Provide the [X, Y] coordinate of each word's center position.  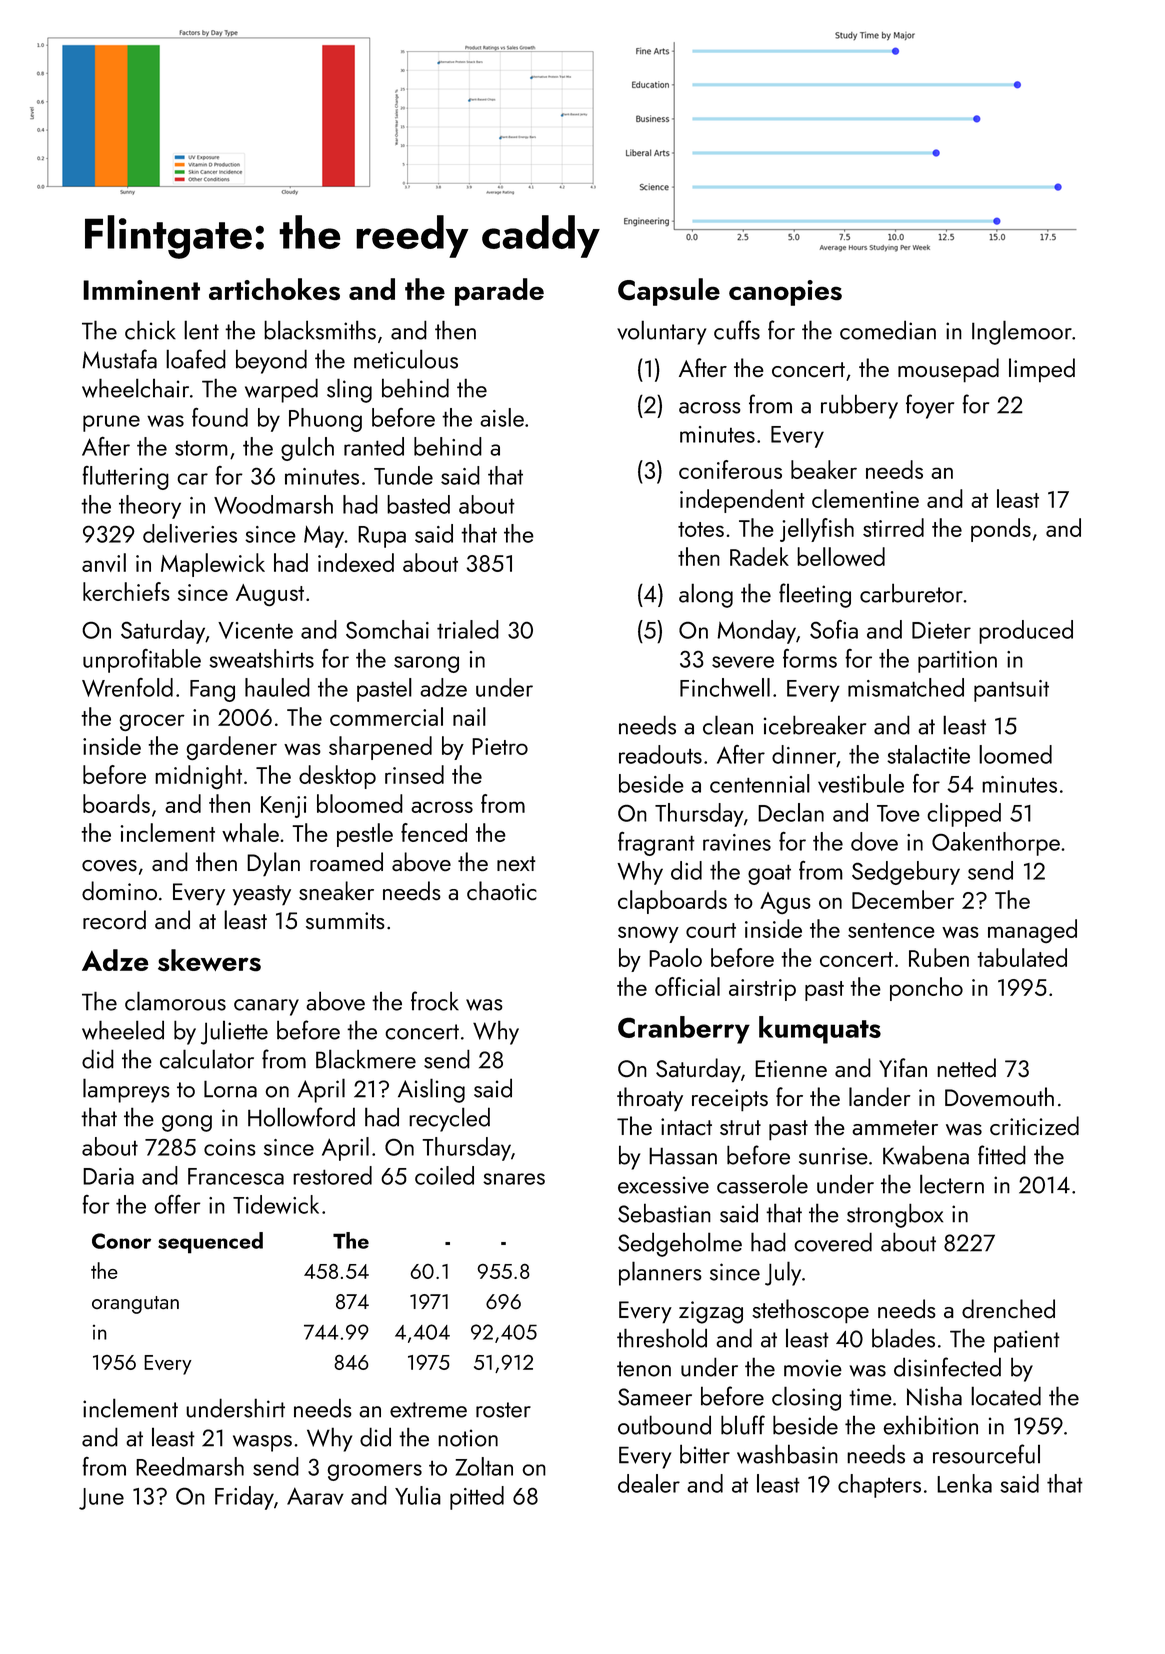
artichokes [274, 289]
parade [499, 292]
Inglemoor [1022, 332]
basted [418, 504]
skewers [209, 960]
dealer [649, 1483]
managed [1032, 931]
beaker [824, 469]
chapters [879, 1486]
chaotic [502, 890]
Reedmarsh [190, 1466]
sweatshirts [261, 658]
